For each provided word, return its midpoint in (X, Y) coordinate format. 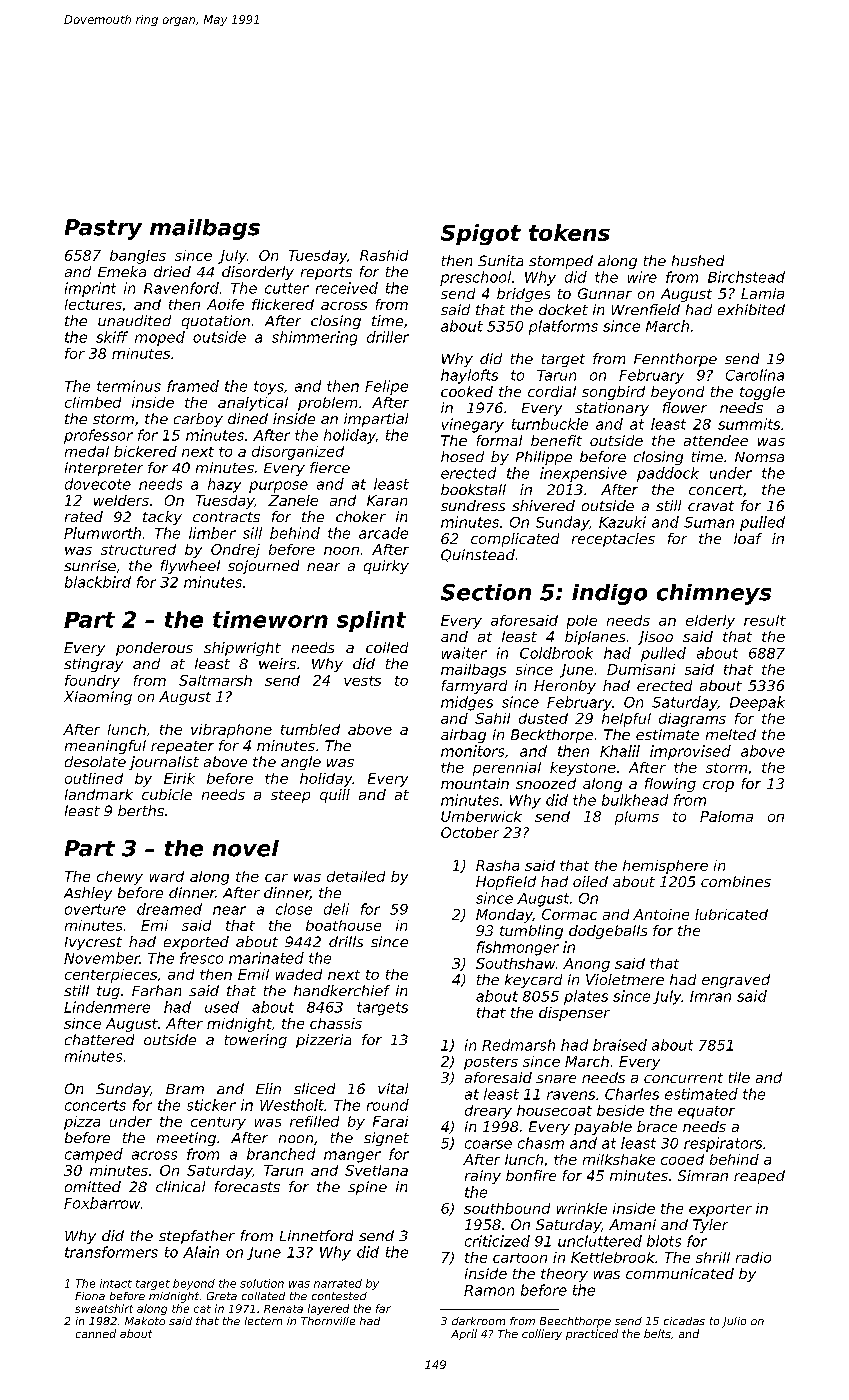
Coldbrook (556, 653)
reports (326, 273)
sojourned (263, 567)
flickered (283, 304)
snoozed (546, 783)
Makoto (145, 1321)
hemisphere (665, 867)
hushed (698, 260)
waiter (464, 653)
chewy (120, 878)
